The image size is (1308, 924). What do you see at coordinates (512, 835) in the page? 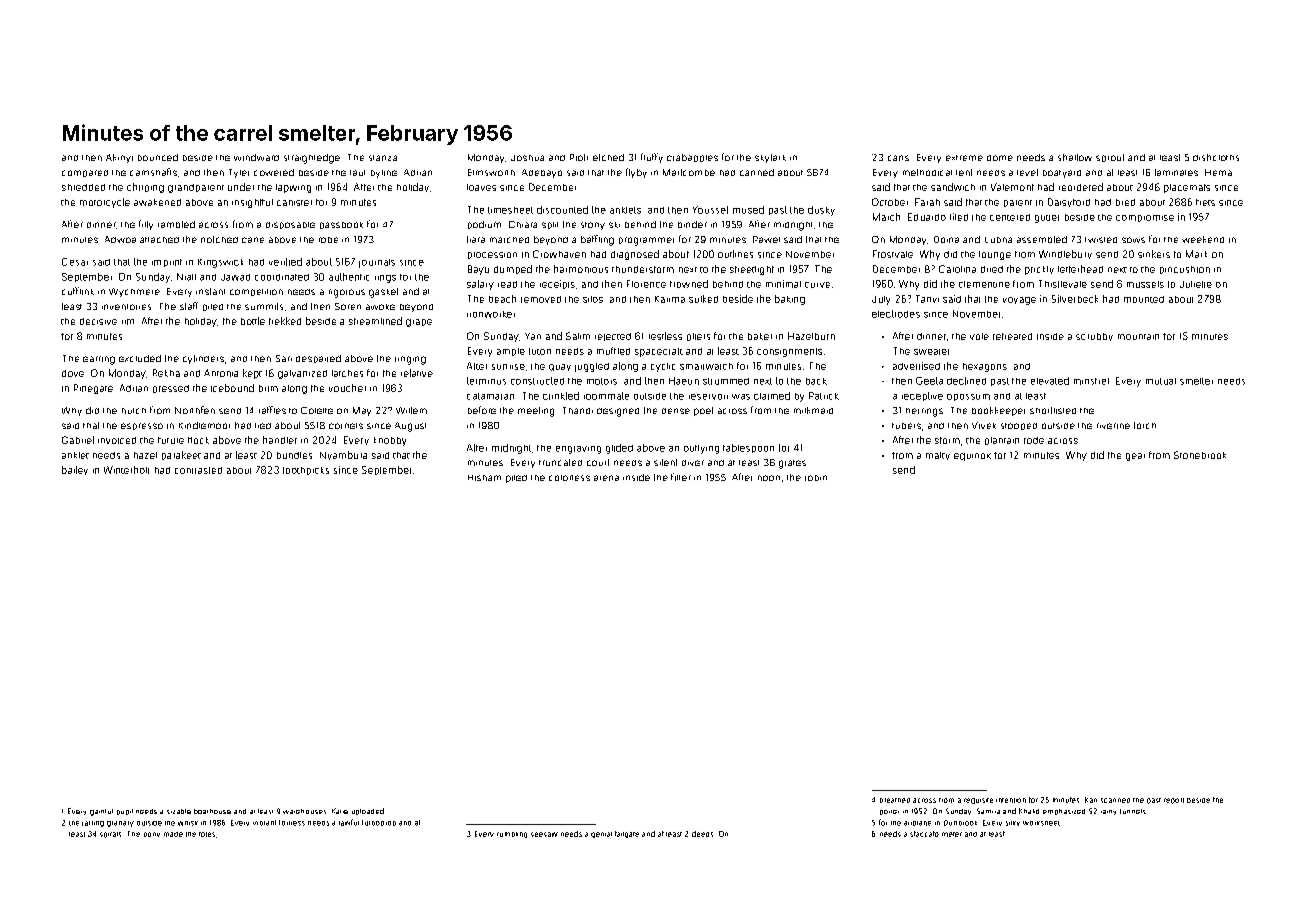
I see `rumbling` at bounding box center [512, 835].
